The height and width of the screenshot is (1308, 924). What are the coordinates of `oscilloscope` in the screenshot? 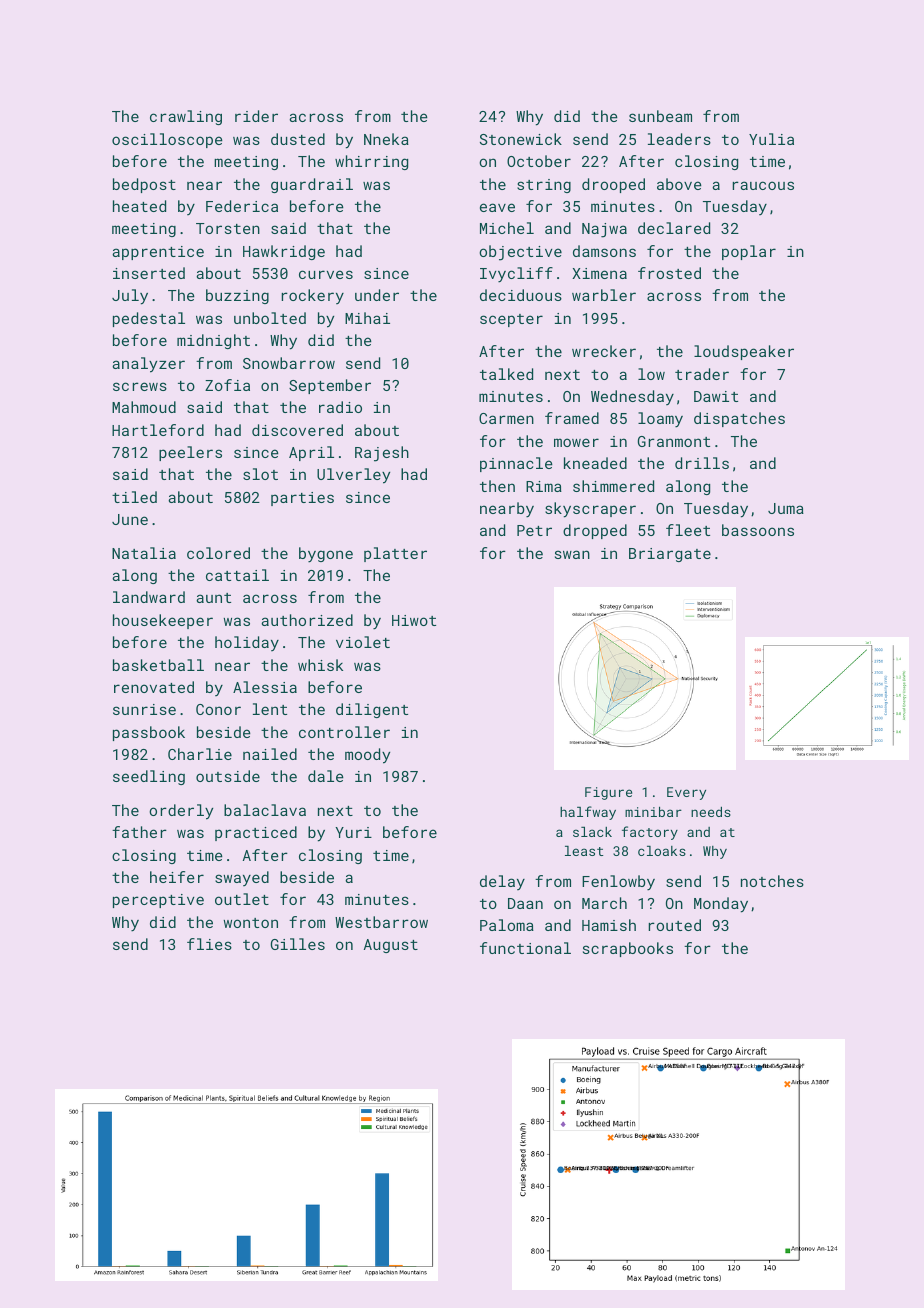 It's located at (167, 140).
